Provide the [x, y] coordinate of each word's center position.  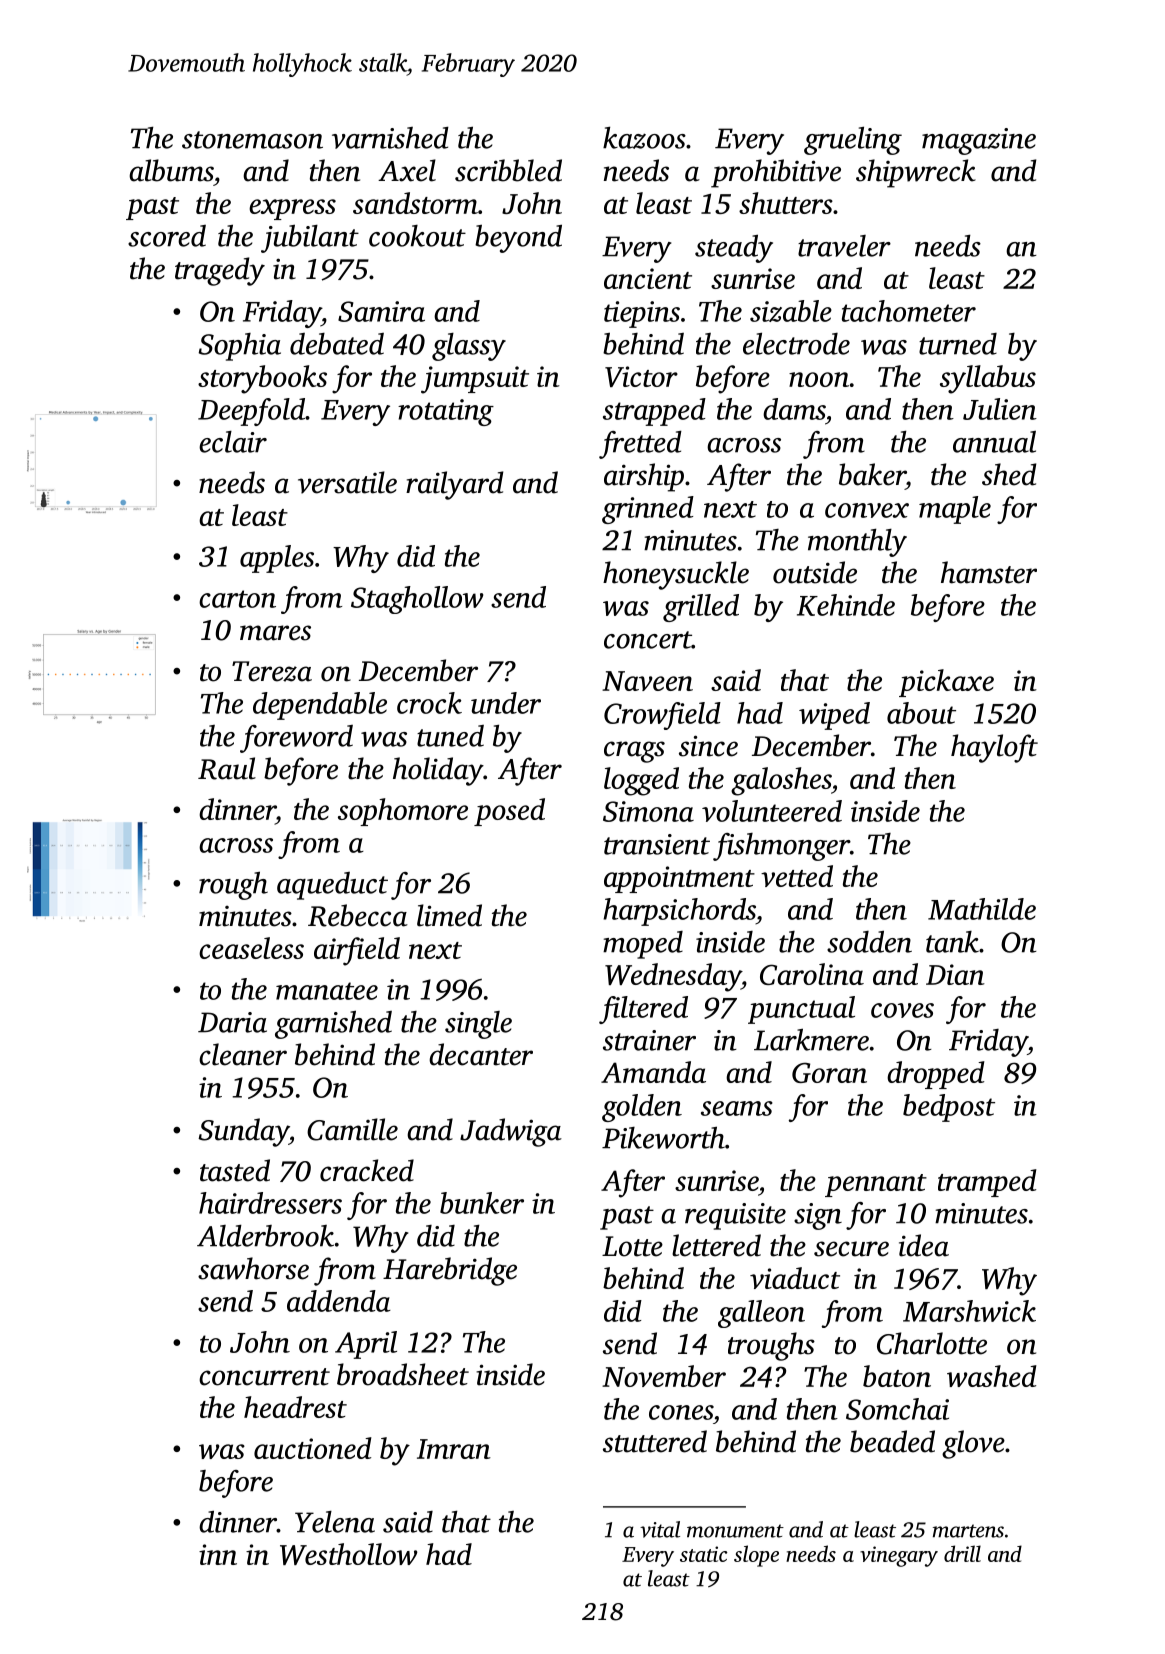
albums [171, 170]
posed [509, 812]
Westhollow [349, 1554]
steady [734, 248]
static [704, 1554]
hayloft [994, 748]
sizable [791, 311]
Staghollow [417, 600]
